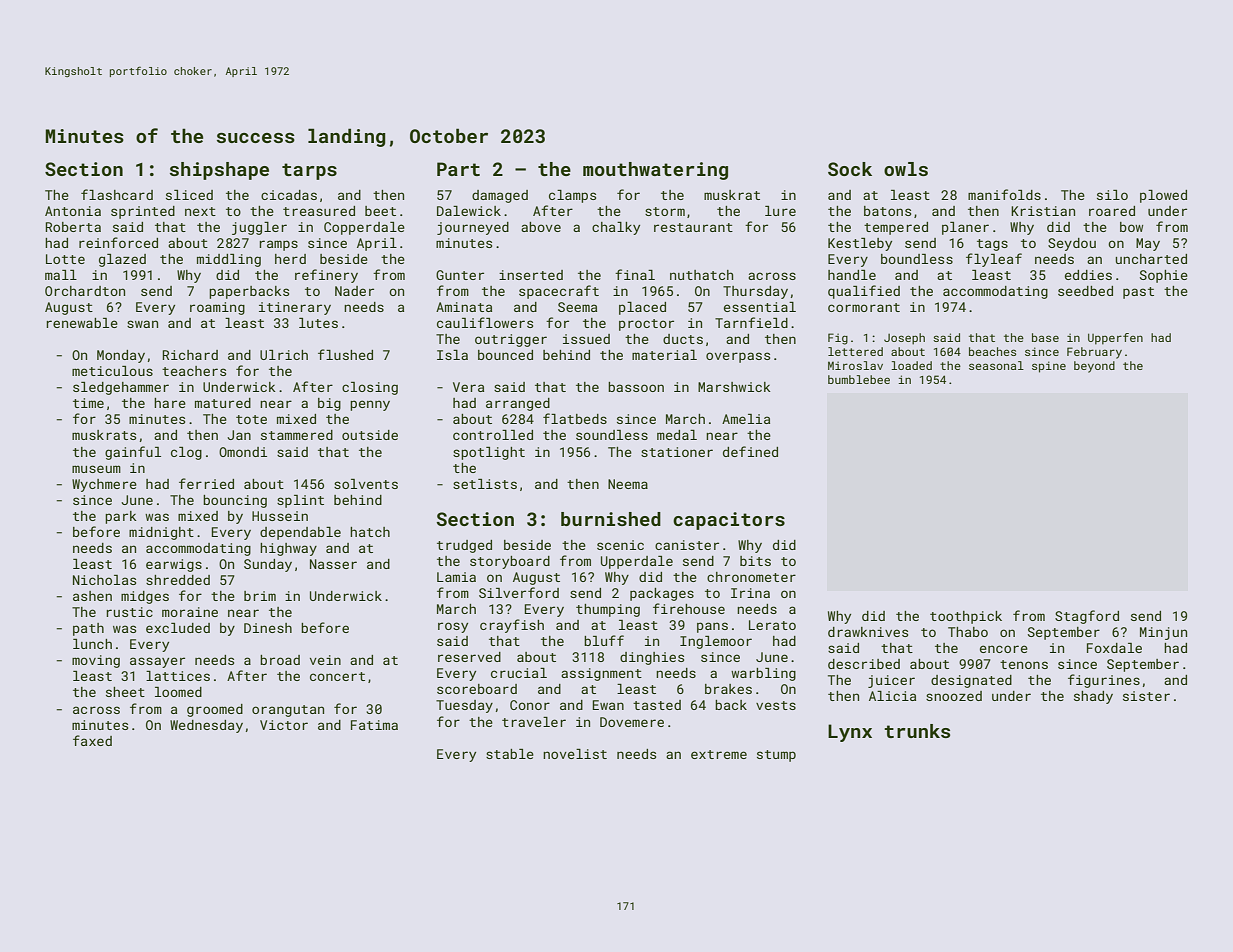 The image size is (1233, 952). What do you see at coordinates (776, 756) in the screenshot?
I see `stump` at bounding box center [776, 756].
